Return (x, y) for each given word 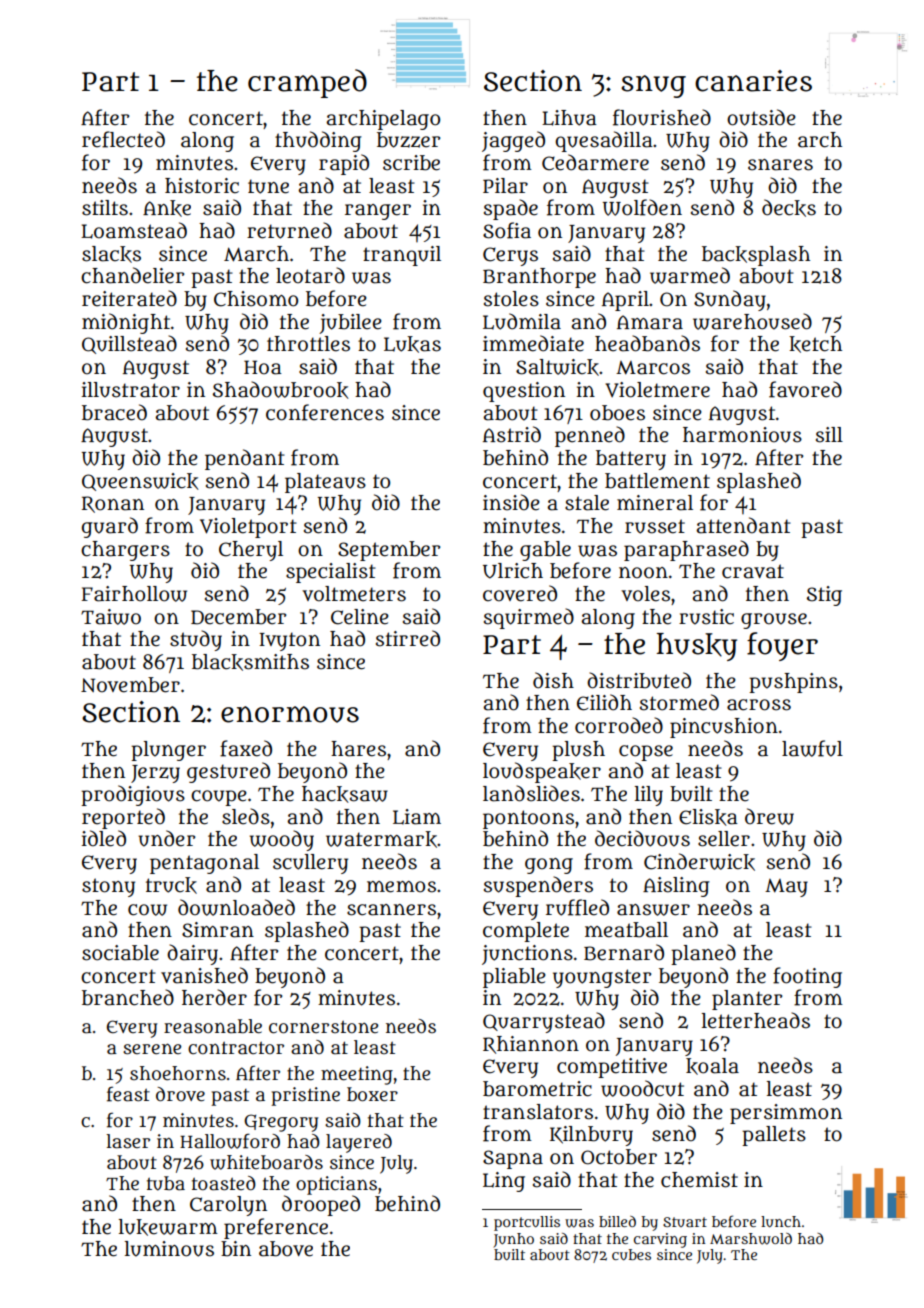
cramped (307, 83)
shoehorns (178, 1073)
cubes (631, 1254)
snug (653, 86)
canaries (753, 81)
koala (712, 1066)
